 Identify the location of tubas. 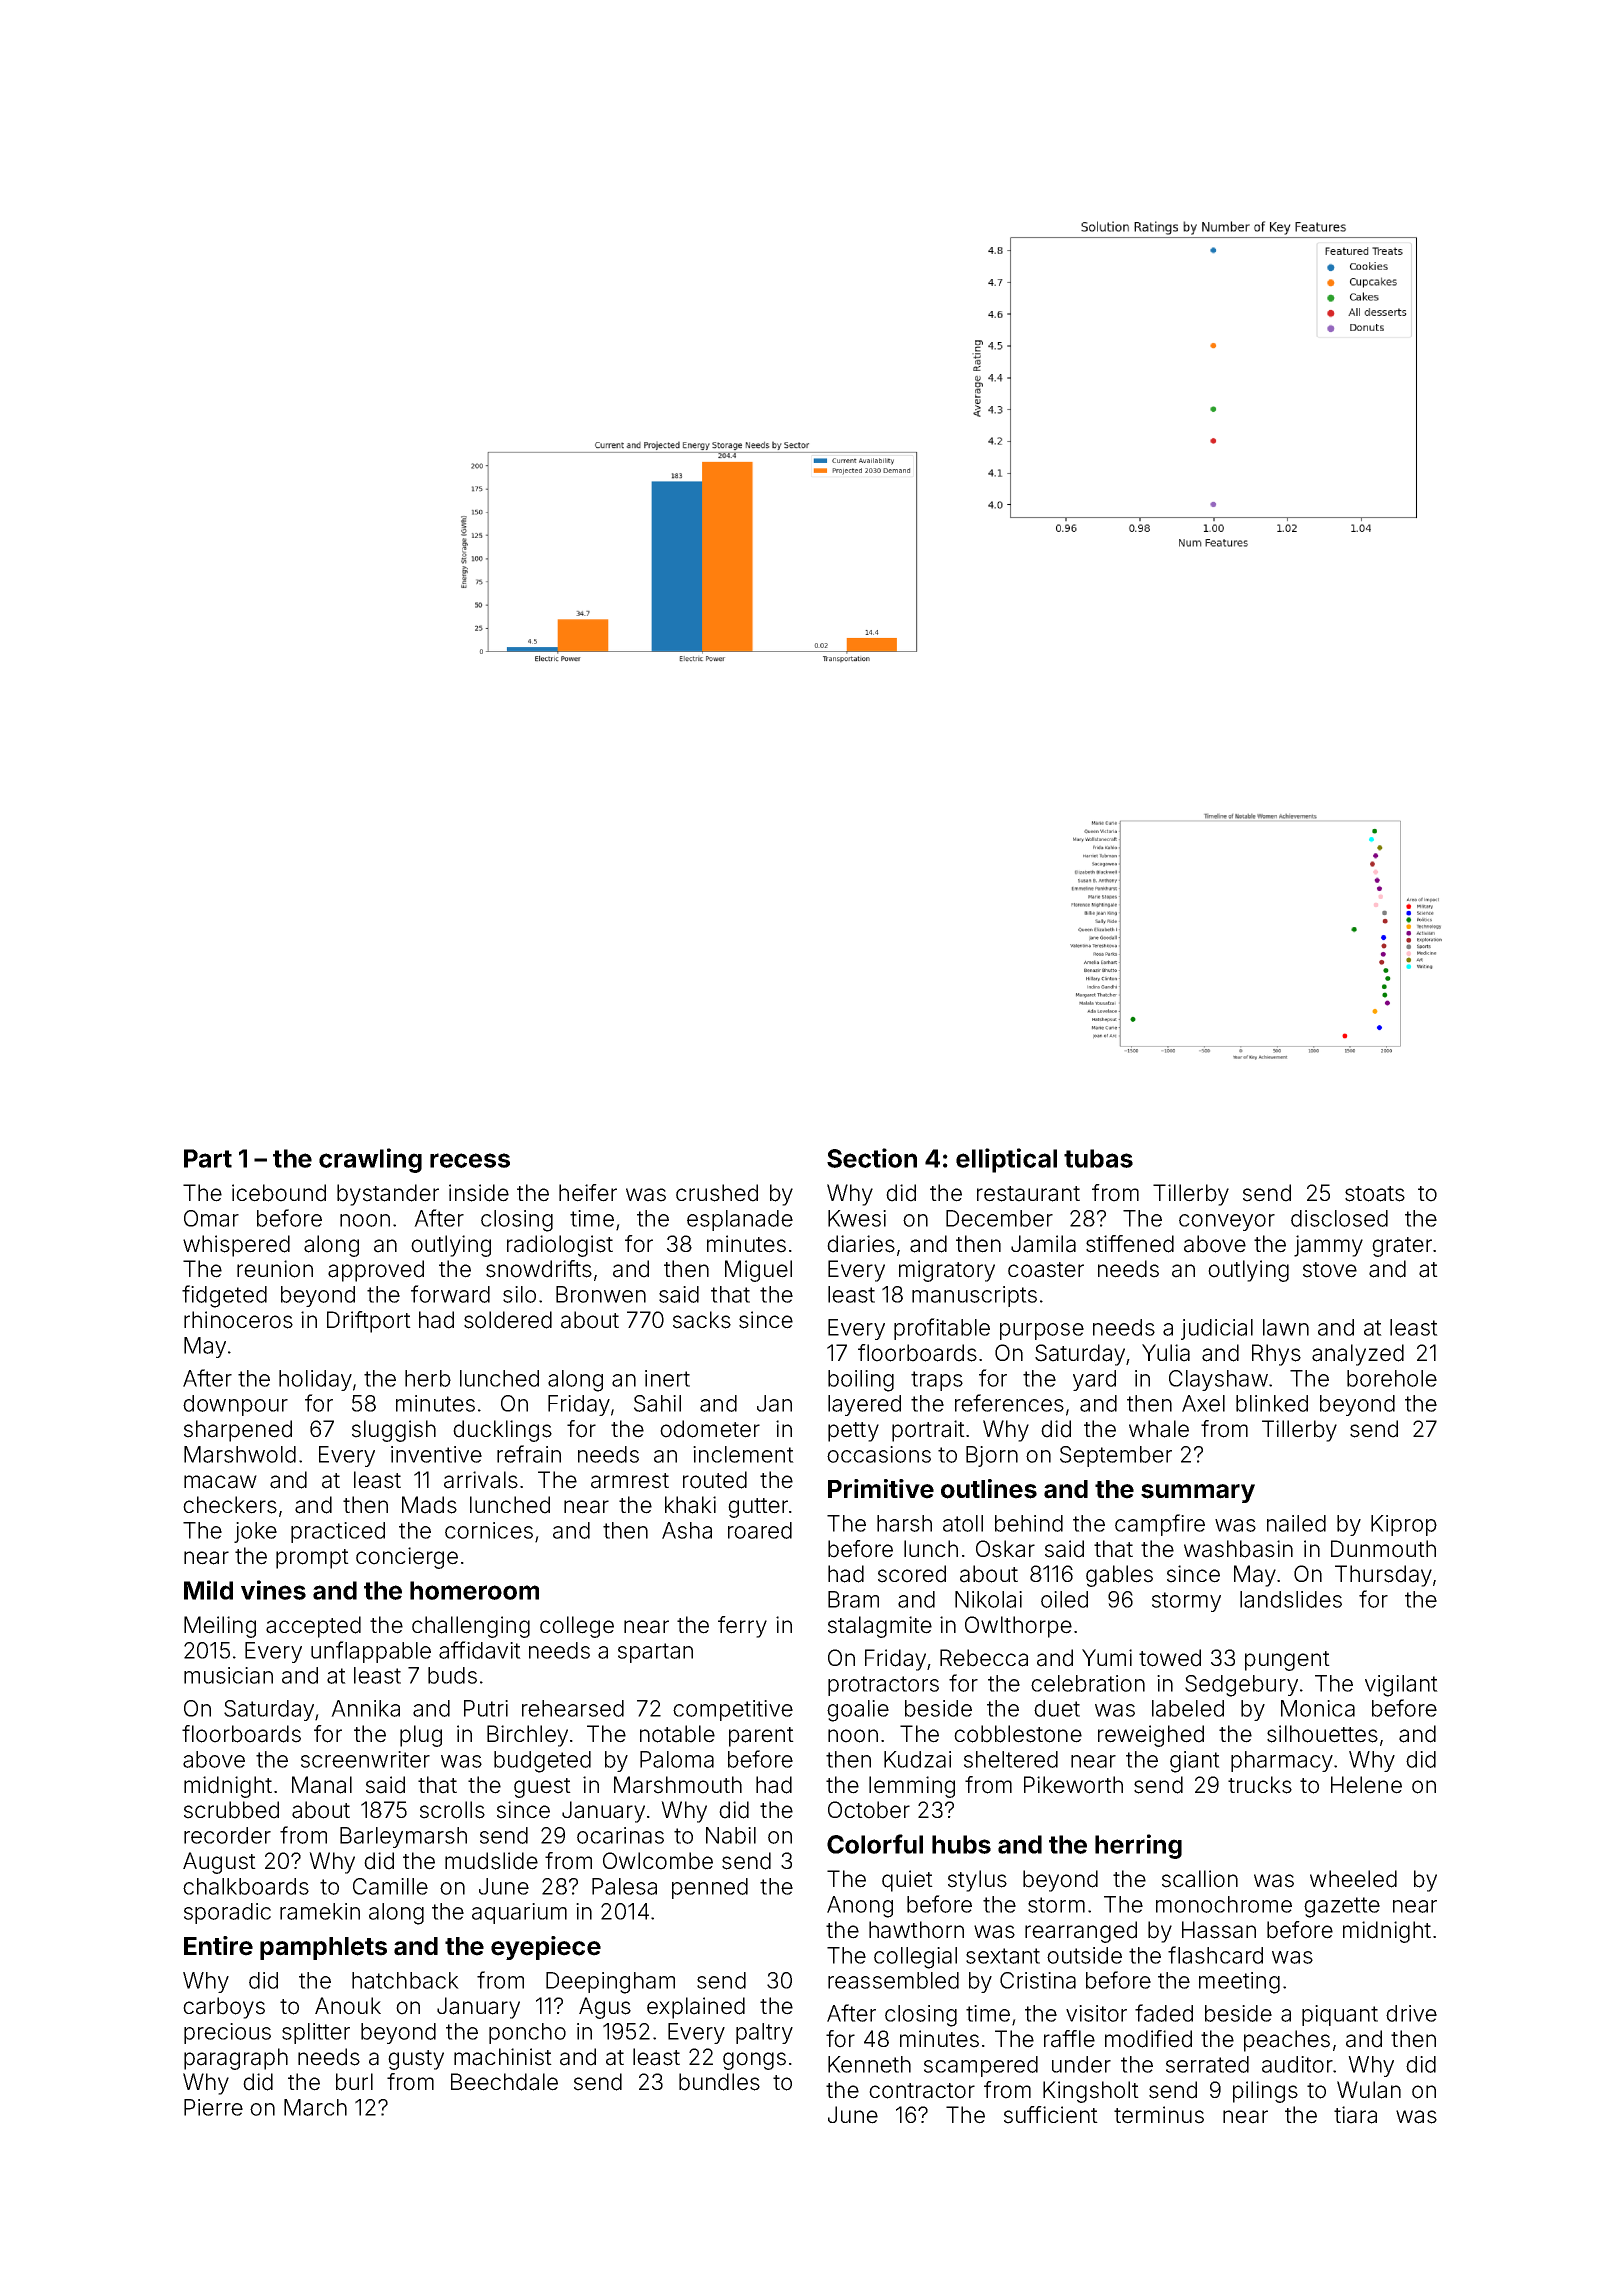
(1098, 1158).
